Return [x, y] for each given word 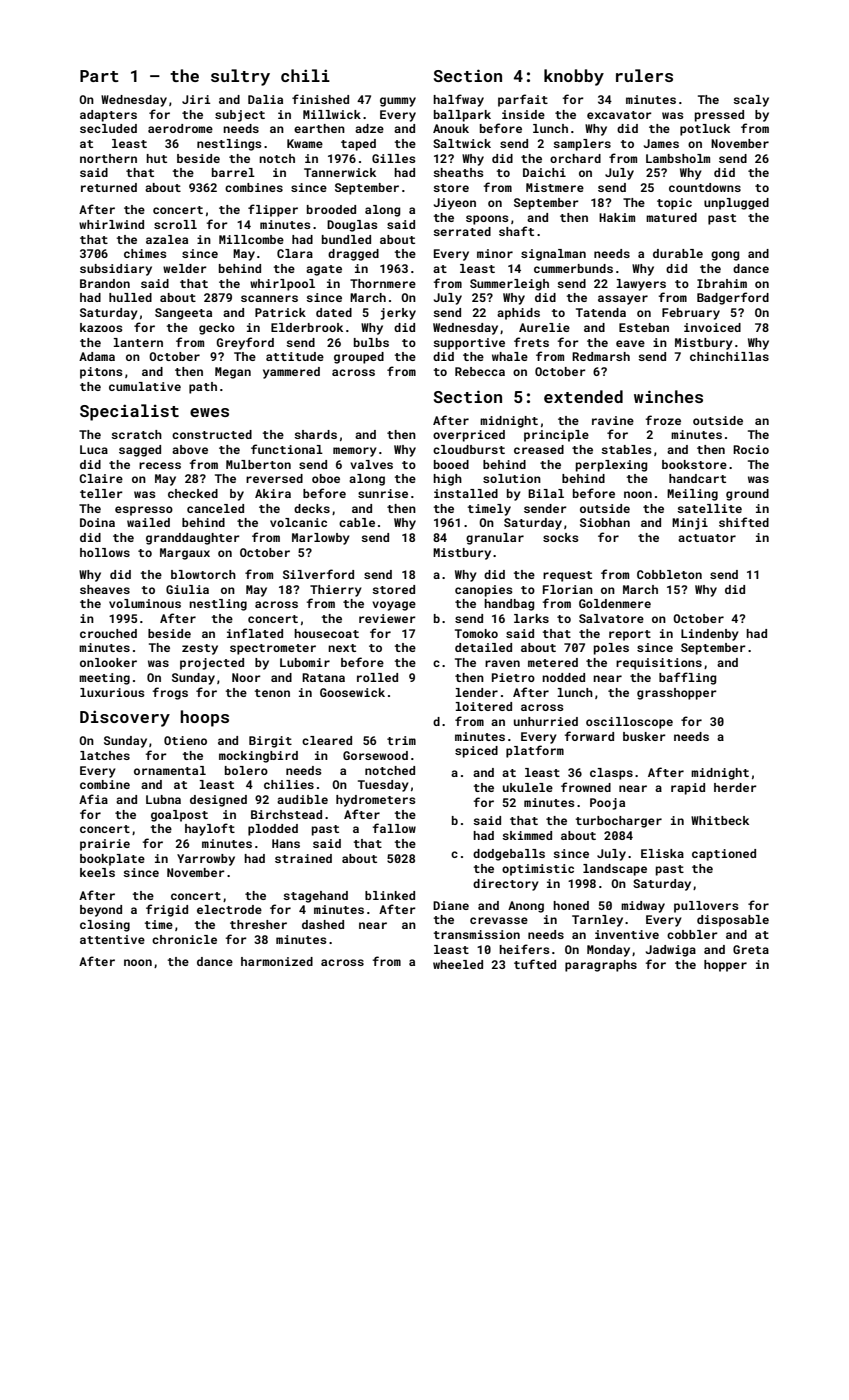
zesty [200, 649]
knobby [574, 77]
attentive [112, 939]
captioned [724, 855]
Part [99, 76]
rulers [644, 75]
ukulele [528, 787]
